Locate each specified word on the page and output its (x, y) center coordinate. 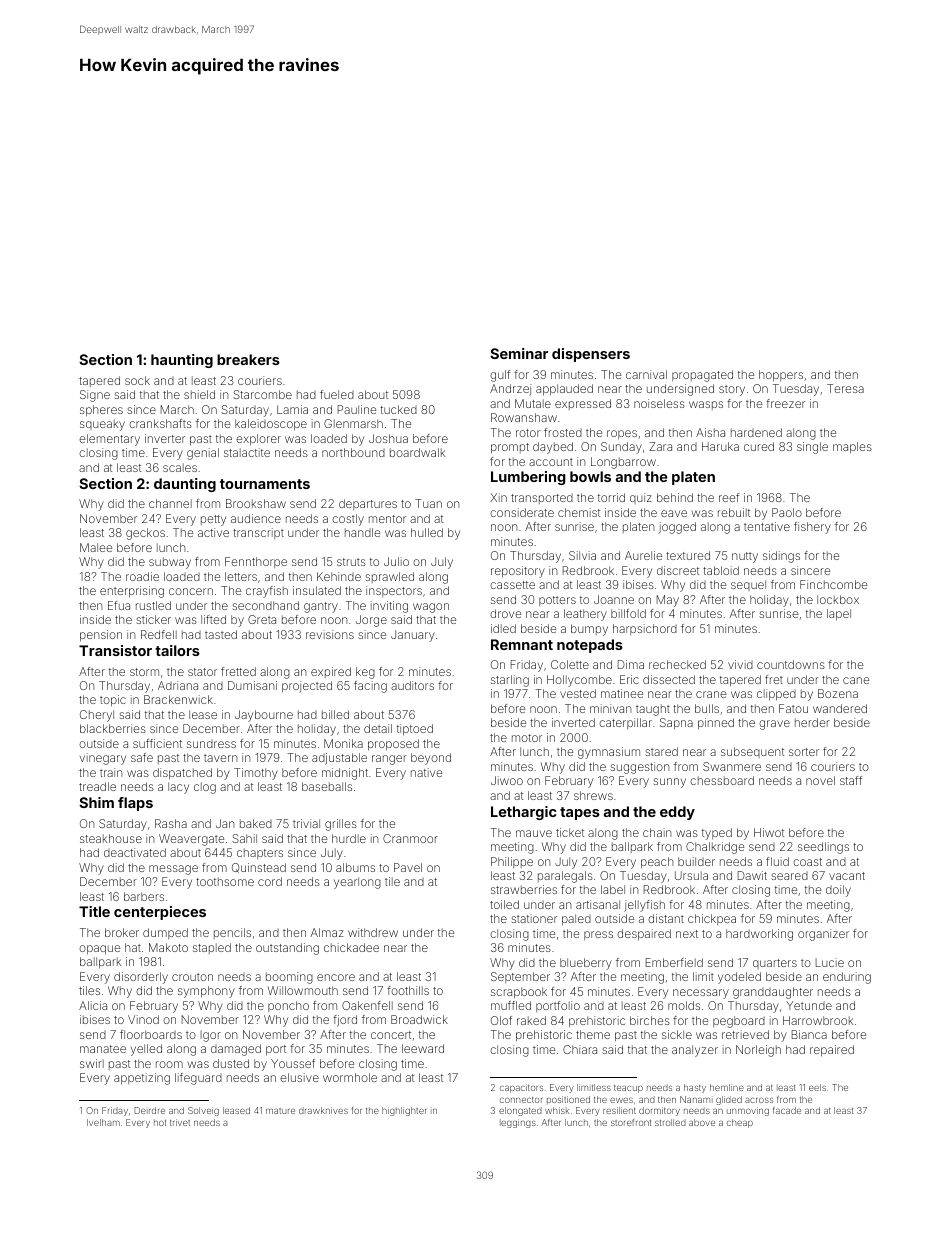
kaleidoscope (271, 425)
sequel (748, 585)
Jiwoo (507, 780)
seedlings (823, 848)
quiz (641, 498)
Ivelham (103, 1122)
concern (191, 591)
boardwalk (417, 452)
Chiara (580, 1049)
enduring (847, 978)
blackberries (113, 728)
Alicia (93, 1005)
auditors (412, 685)
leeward (423, 1048)
